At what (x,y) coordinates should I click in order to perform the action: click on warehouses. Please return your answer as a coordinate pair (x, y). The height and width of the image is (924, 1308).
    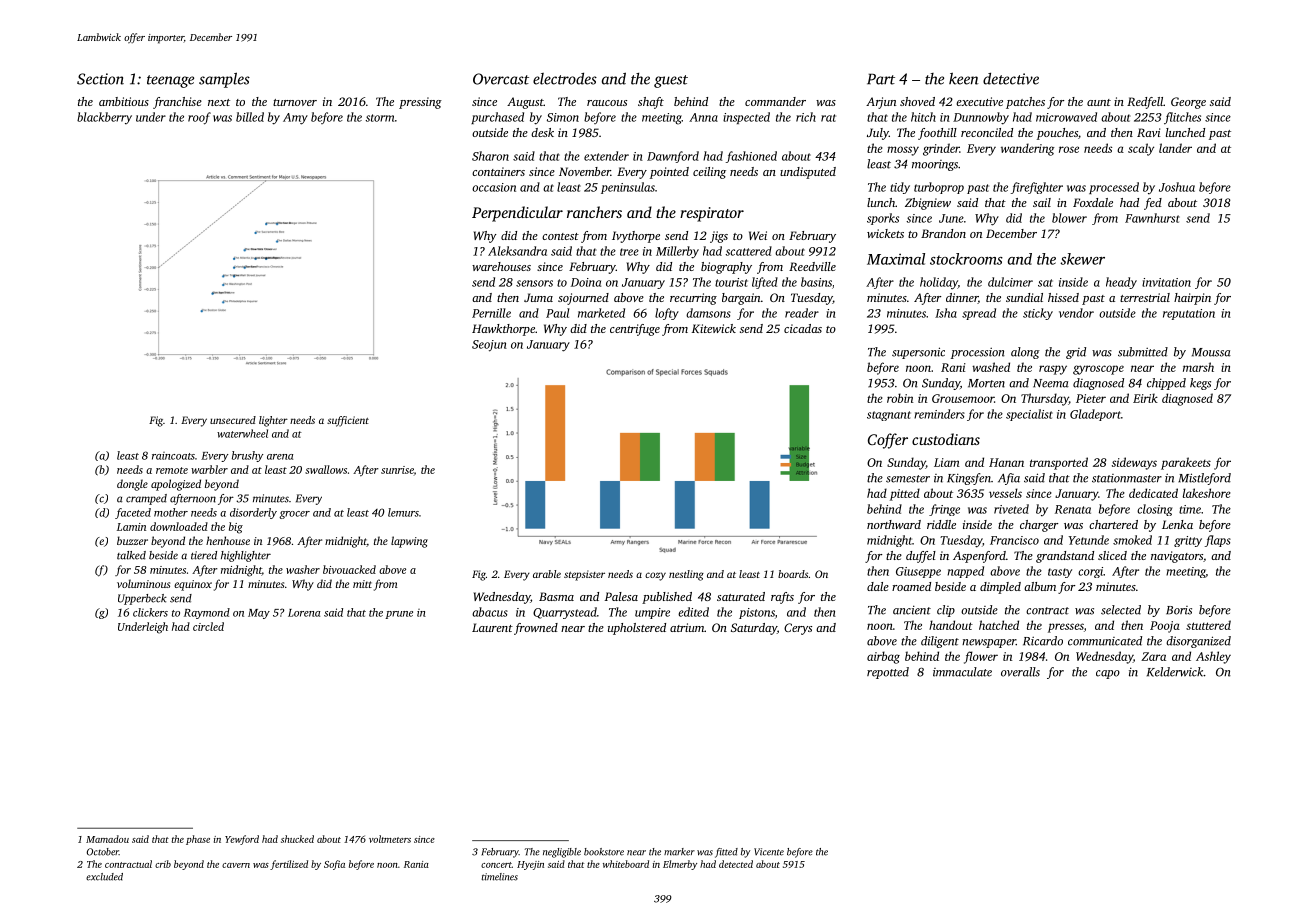
    Looking at the image, I should click on (501, 266).
